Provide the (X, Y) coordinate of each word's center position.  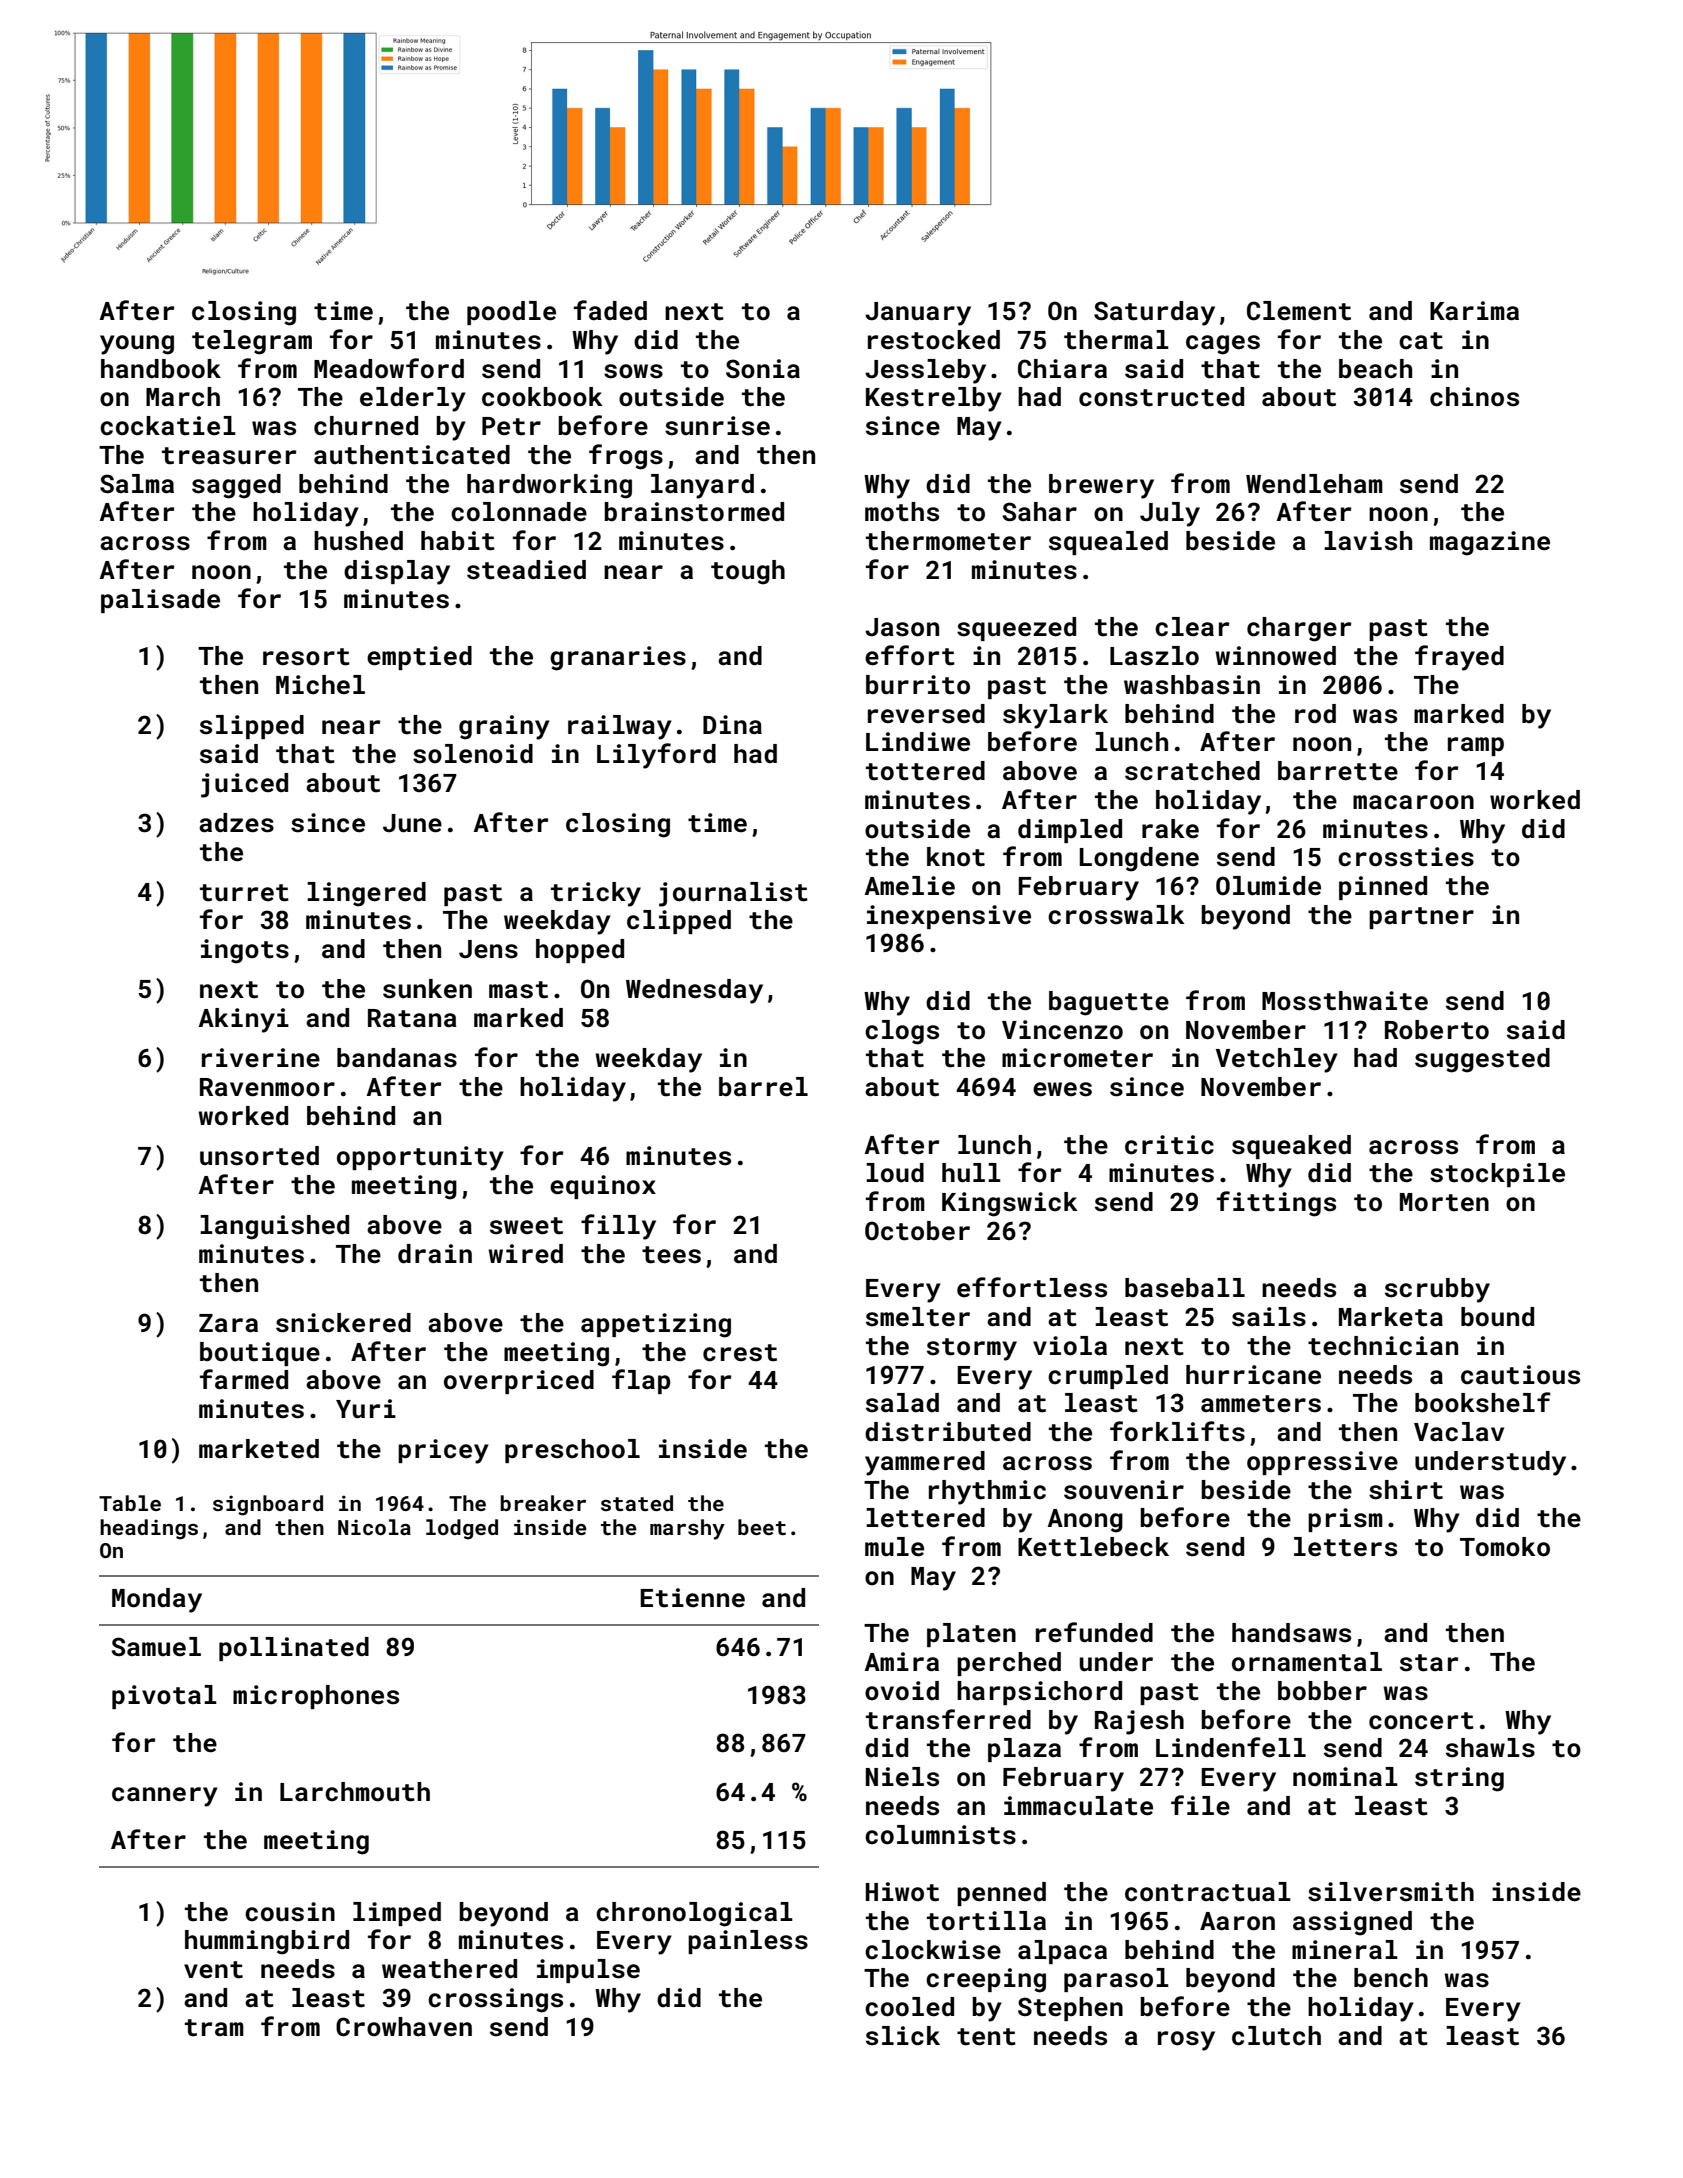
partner (1421, 918)
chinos (1474, 397)
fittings (1276, 1204)
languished (274, 1227)
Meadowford (389, 368)
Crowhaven (404, 2027)
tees (671, 1255)
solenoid (473, 754)
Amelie (909, 885)
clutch (1276, 2036)
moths (902, 512)
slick (903, 2036)
